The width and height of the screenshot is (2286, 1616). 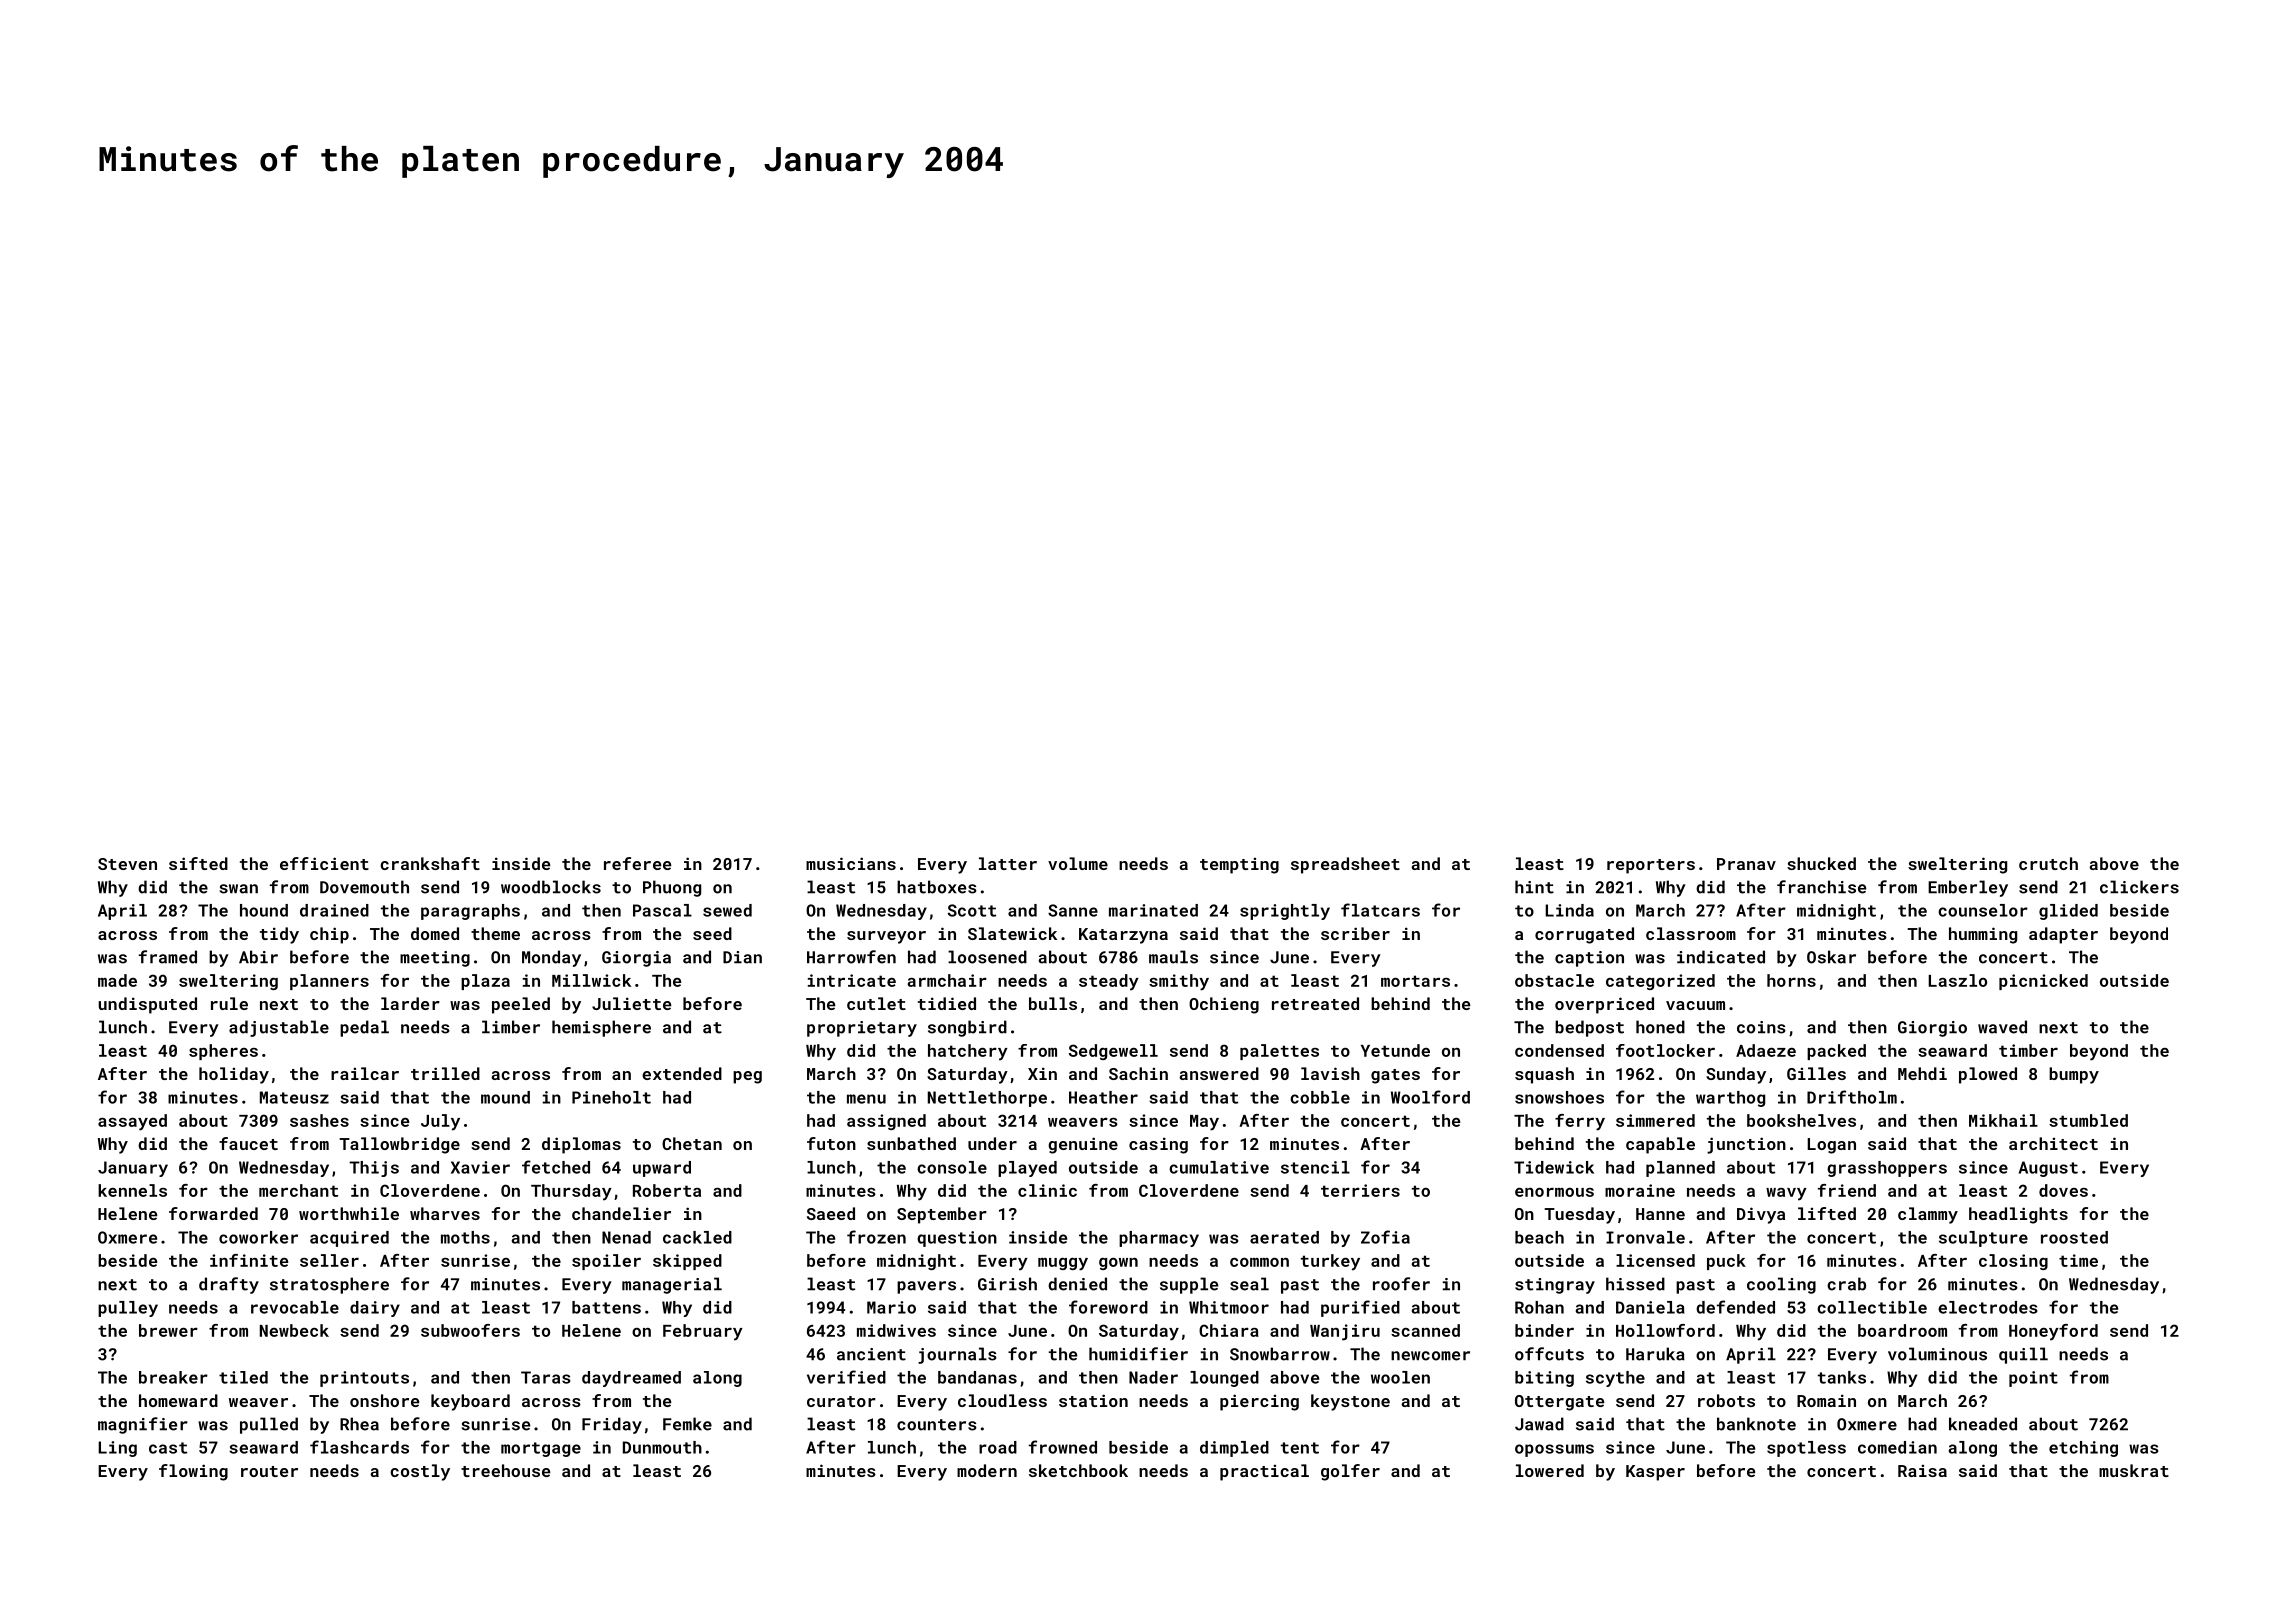 What do you see at coordinates (127, 864) in the screenshot?
I see `Steven` at bounding box center [127, 864].
